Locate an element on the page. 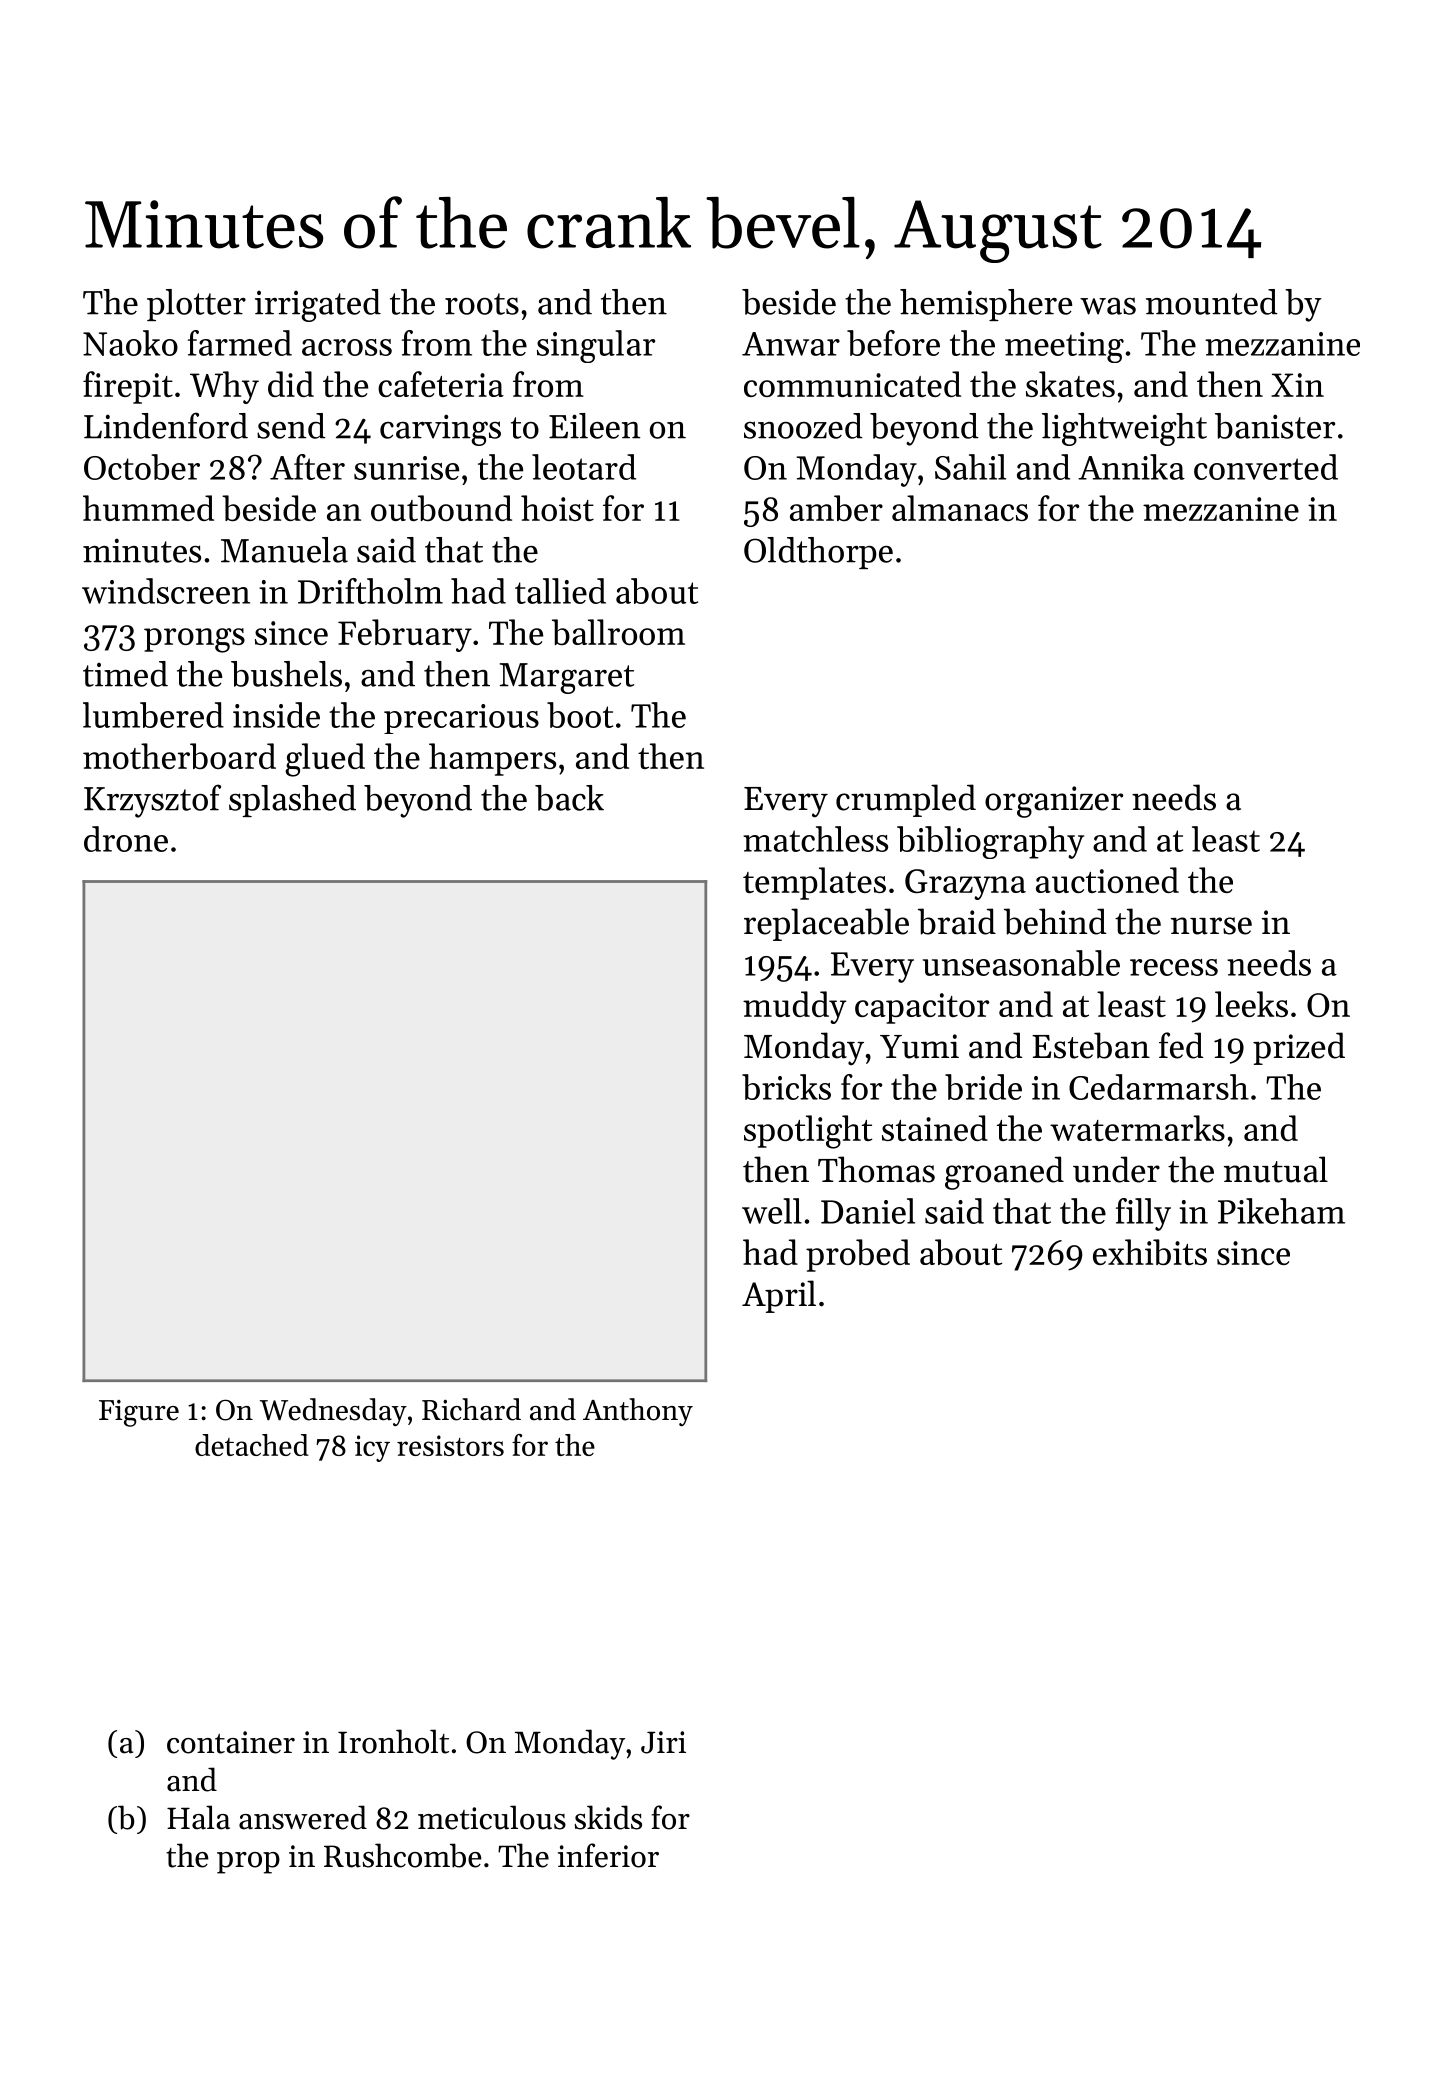 The width and height of the document is (1450, 2100). Anthony is located at coordinates (638, 1412).
